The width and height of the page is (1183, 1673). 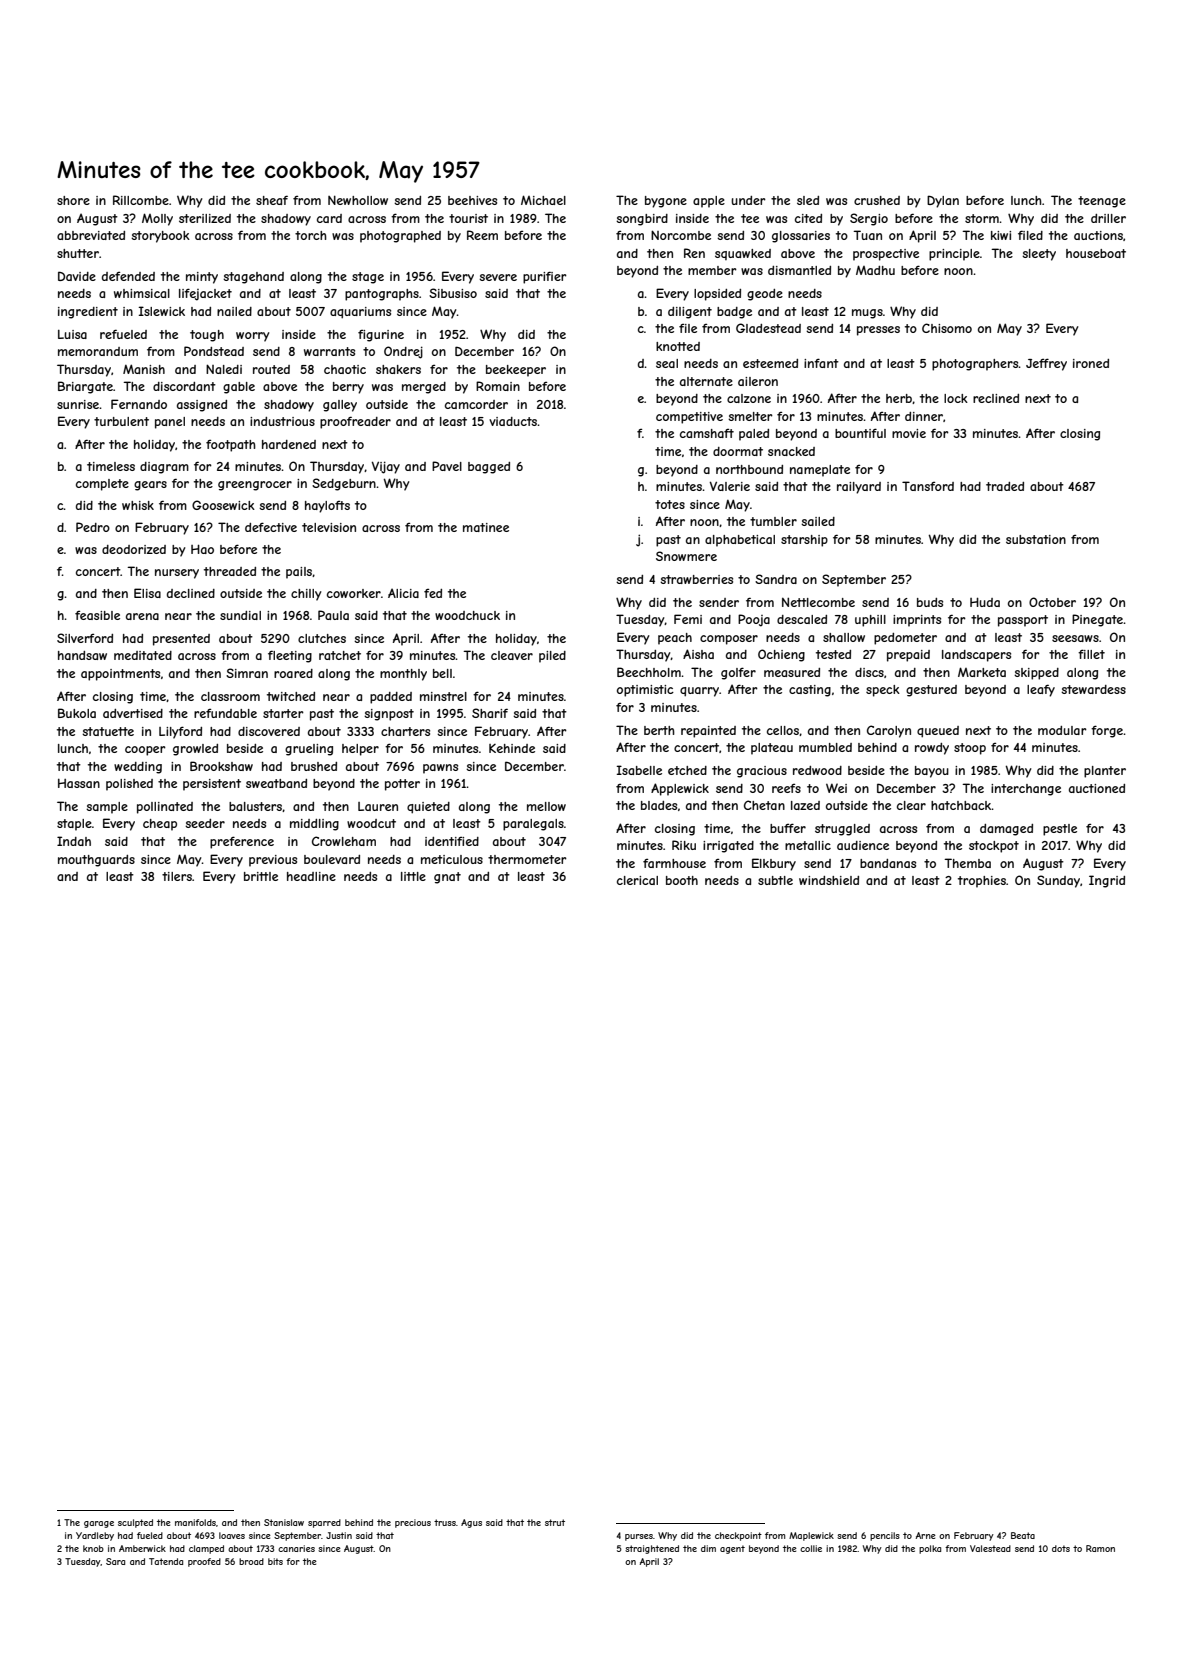 I want to click on Bukola, so click(x=77, y=713).
